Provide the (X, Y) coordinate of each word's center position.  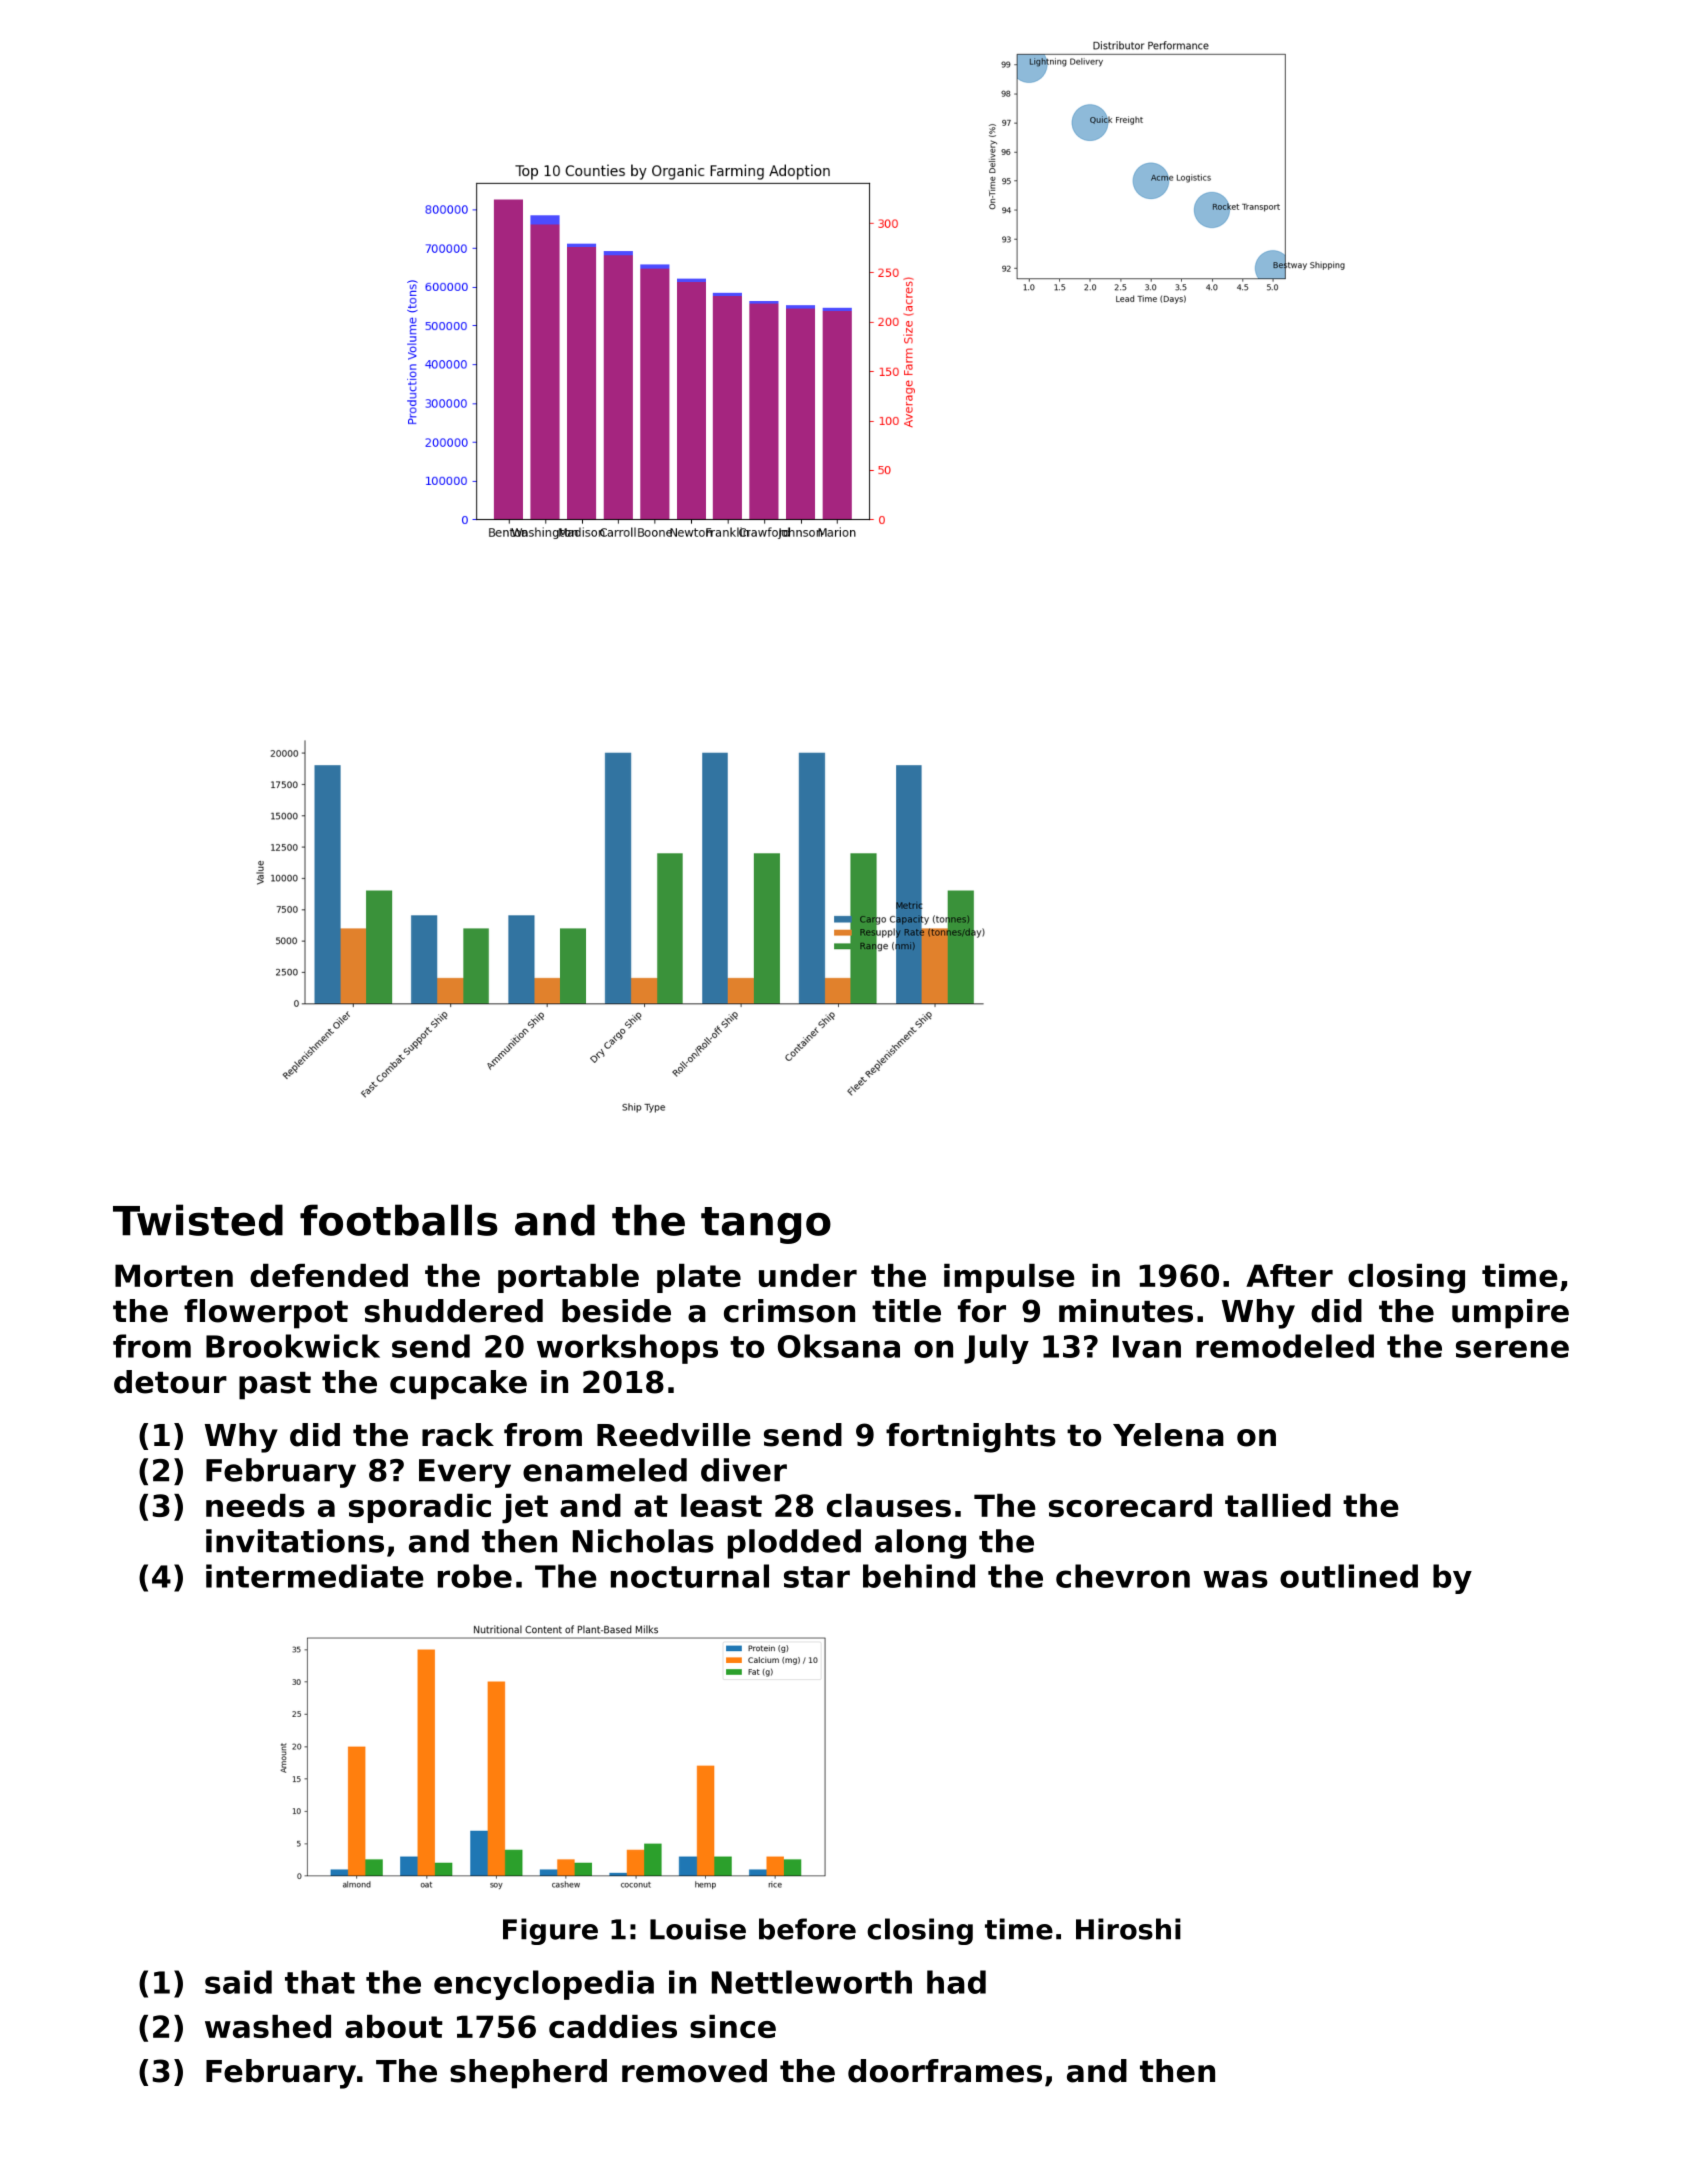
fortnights (971, 1438)
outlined (1349, 1576)
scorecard (1130, 1505)
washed (268, 2026)
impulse (1009, 1278)
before (807, 1929)
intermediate (315, 1576)
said (238, 1982)
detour (170, 1382)
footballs (399, 1220)
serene (1512, 1349)
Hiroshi (1128, 1929)
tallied (1278, 1505)
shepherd (528, 2074)
